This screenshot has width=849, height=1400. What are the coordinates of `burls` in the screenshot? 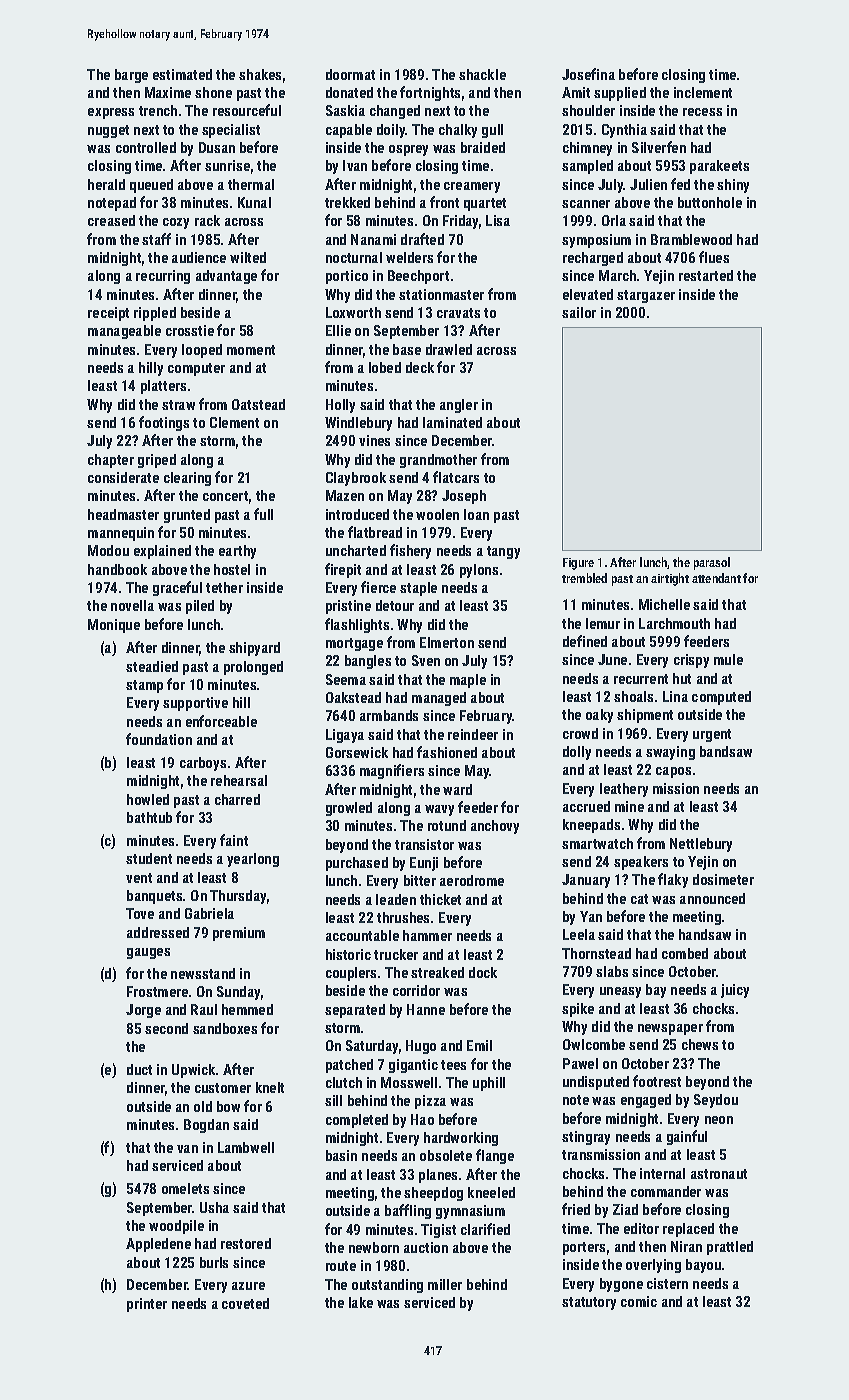 It's located at (214, 1262).
